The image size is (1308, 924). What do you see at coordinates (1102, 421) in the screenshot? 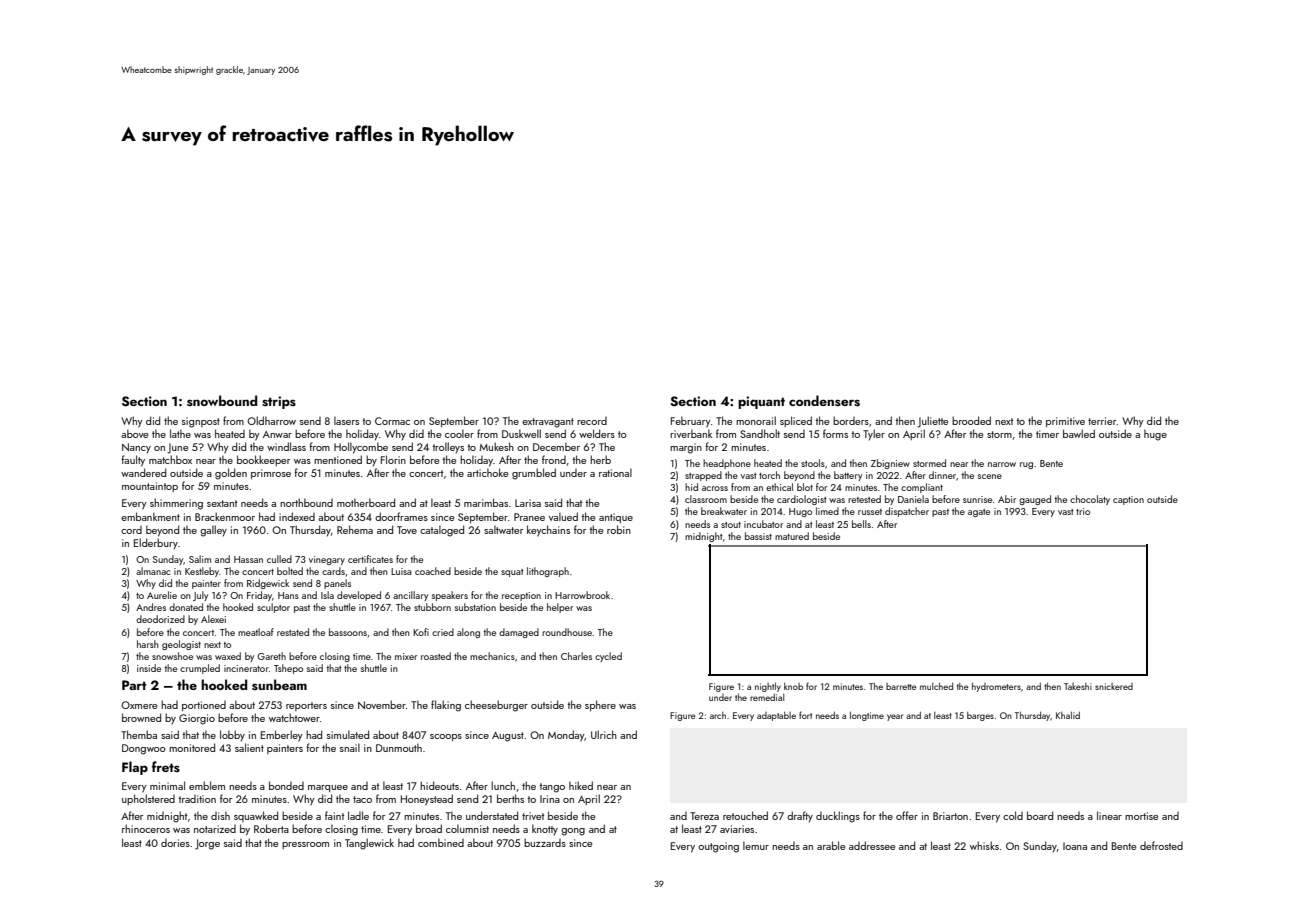
I see `terrier` at bounding box center [1102, 421].
